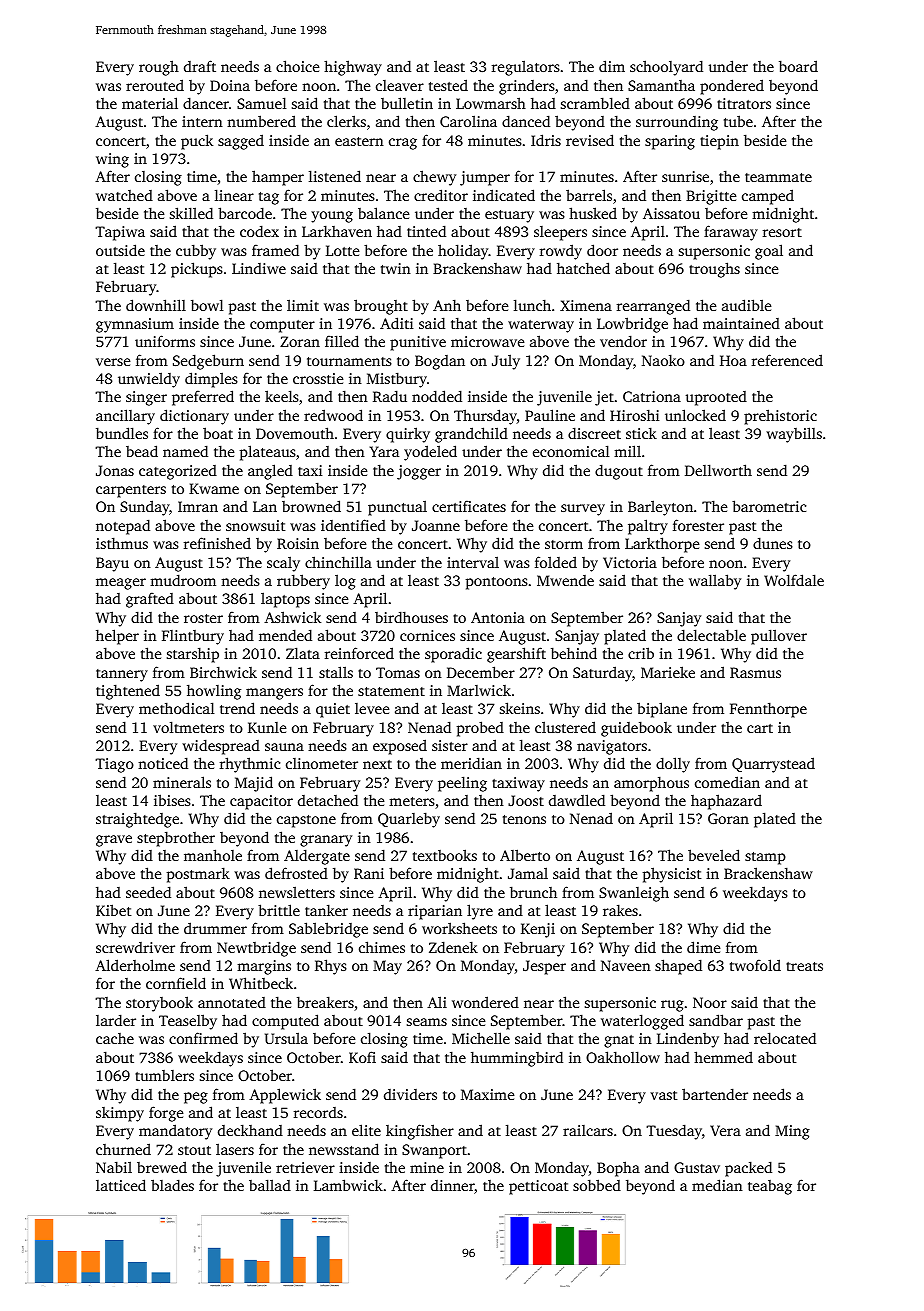 The image size is (924, 1311). I want to click on rakes, so click(620, 910).
